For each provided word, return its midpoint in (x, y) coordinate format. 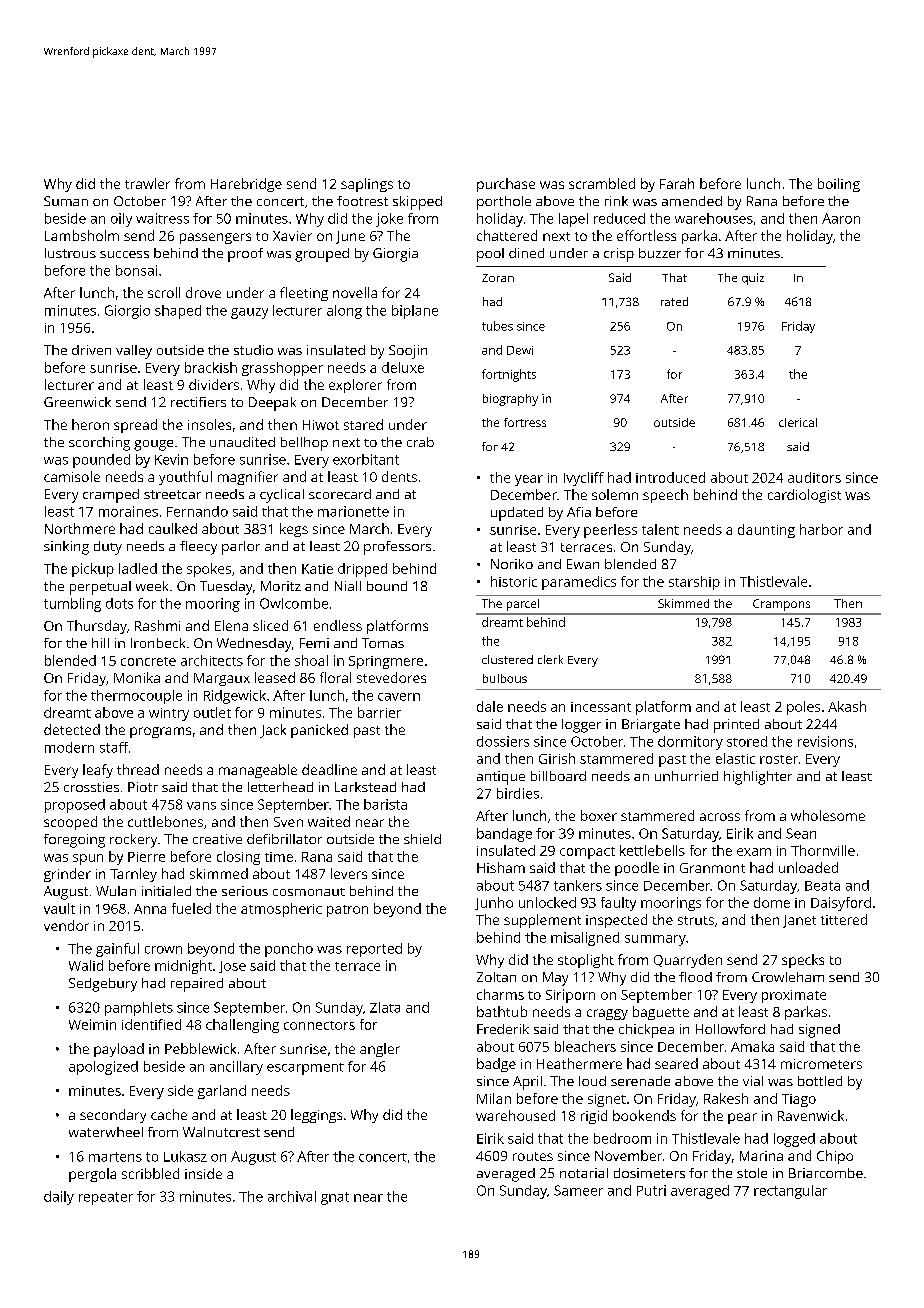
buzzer (660, 253)
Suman (66, 201)
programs (160, 732)
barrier (379, 712)
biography (510, 400)
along (344, 312)
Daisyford (841, 904)
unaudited (242, 442)
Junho (494, 903)
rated (674, 301)
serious (245, 891)
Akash (847, 706)
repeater (106, 1198)
